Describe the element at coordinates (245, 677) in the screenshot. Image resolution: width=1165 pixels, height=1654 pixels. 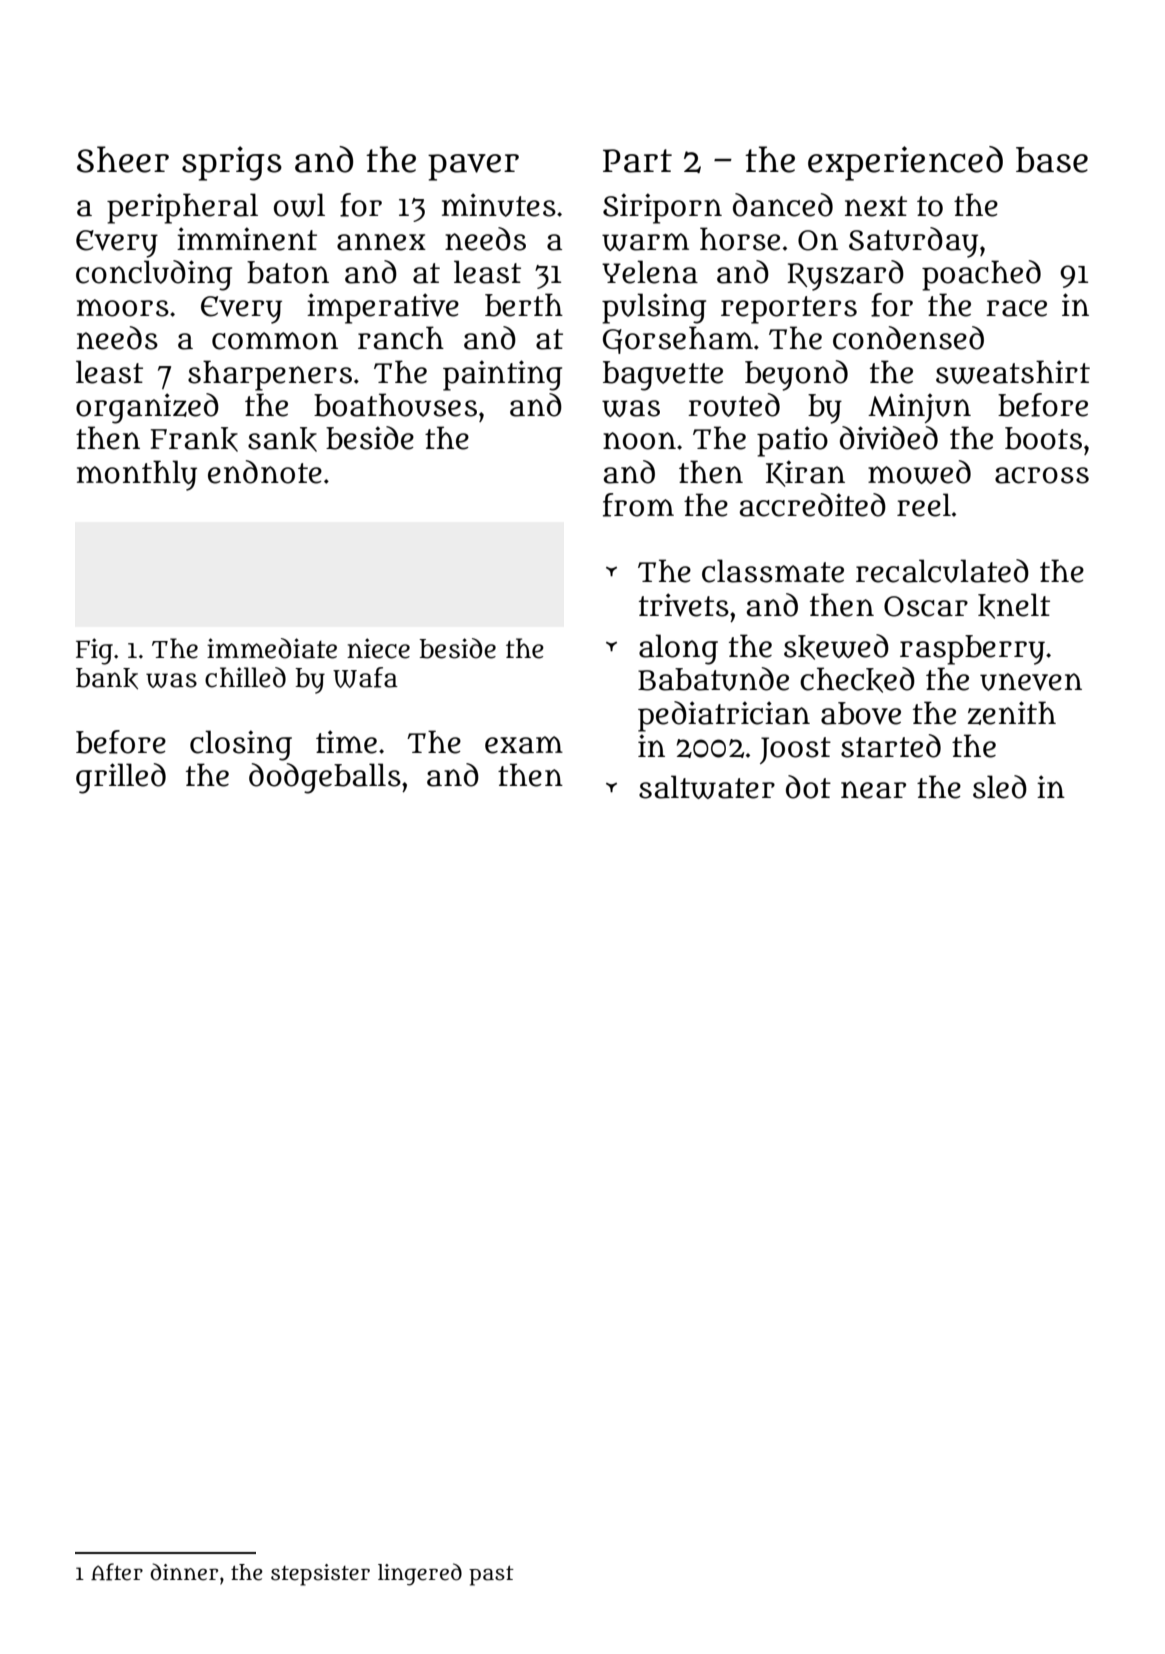
I see `chilled` at that location.
